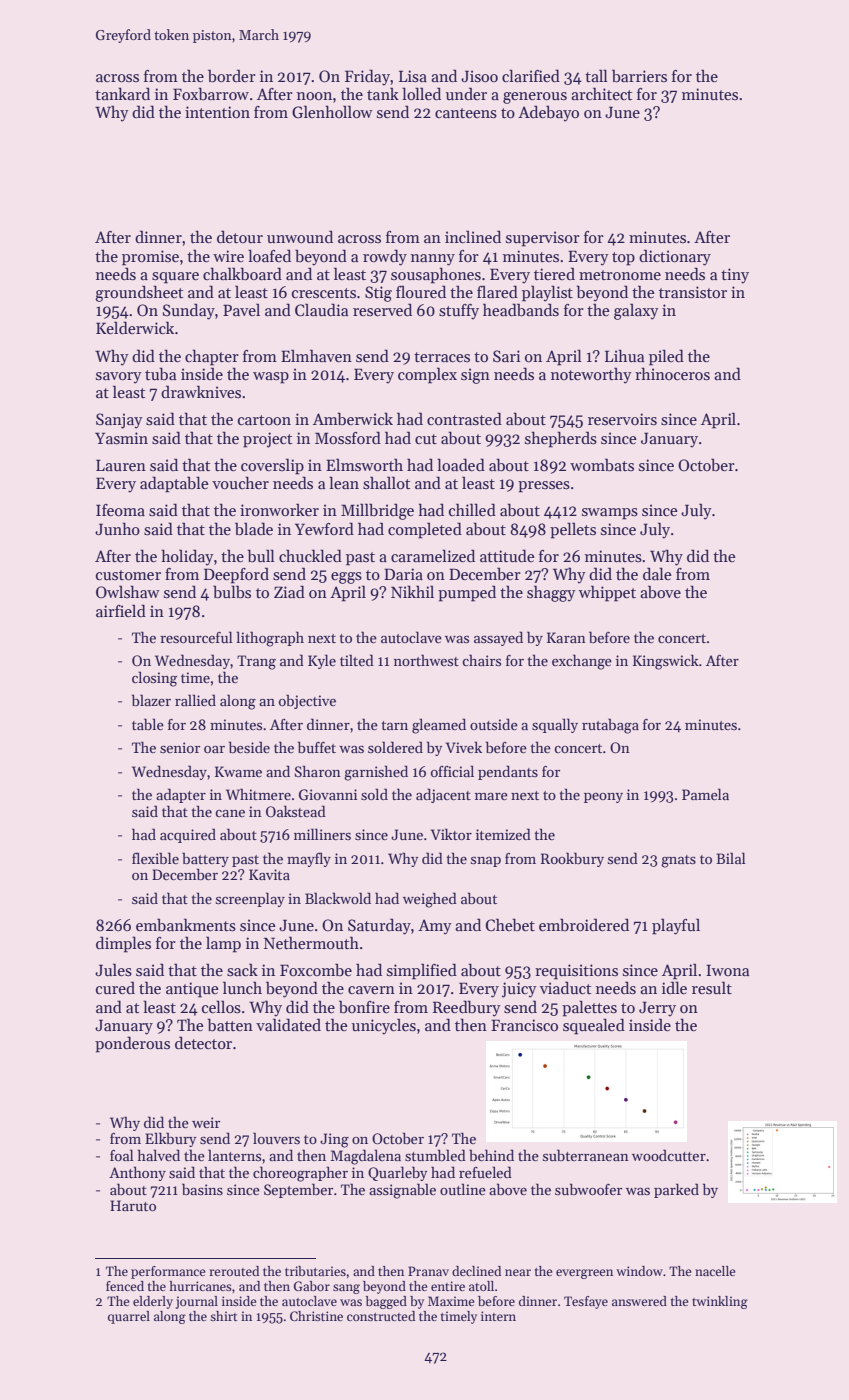  What do you see at coordinates (249, 747) in the page?
I see `beside` at bounding box center [249, 747].
